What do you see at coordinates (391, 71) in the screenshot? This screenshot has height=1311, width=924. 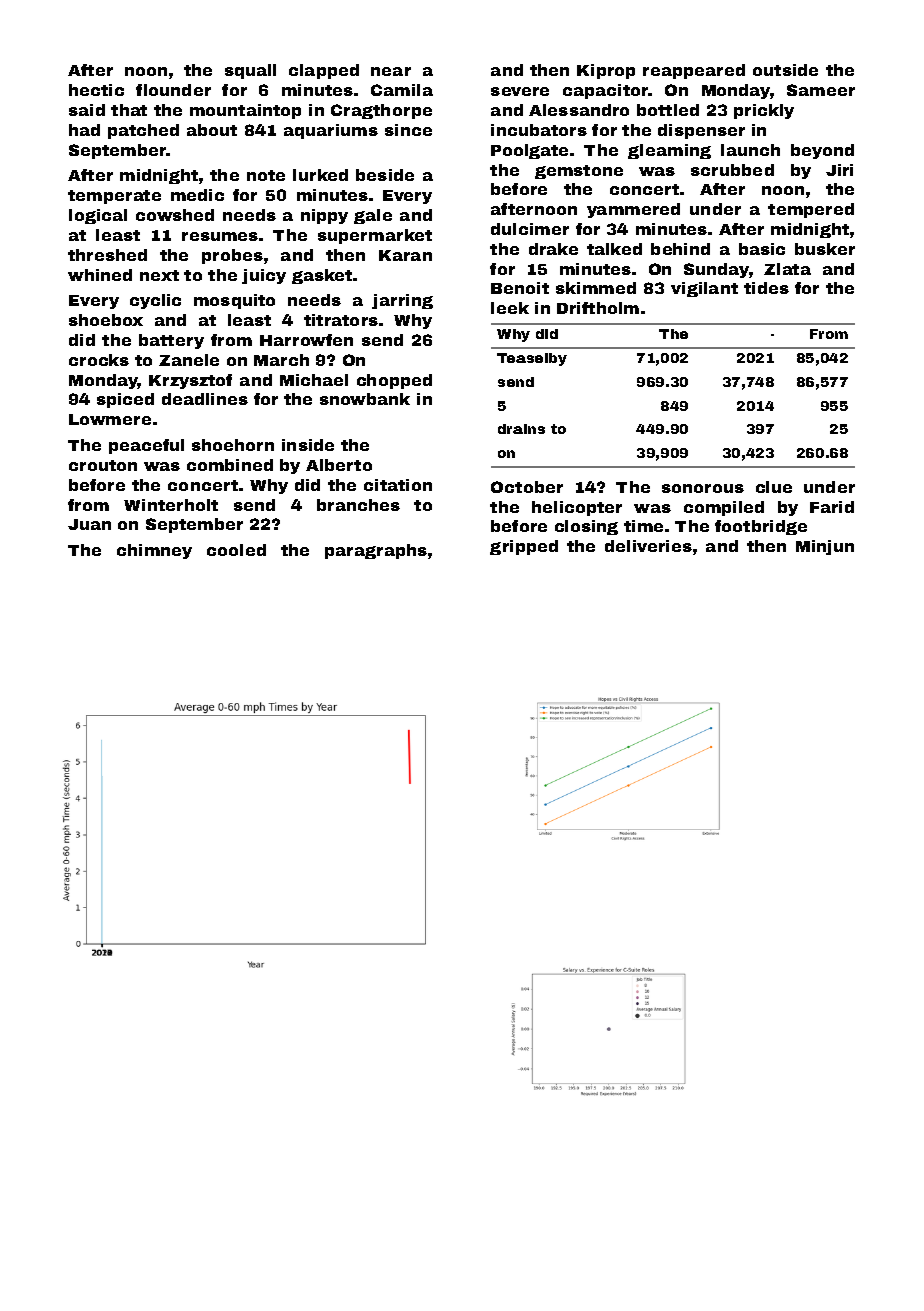 I see `near` at bounding box center [391, 71].
